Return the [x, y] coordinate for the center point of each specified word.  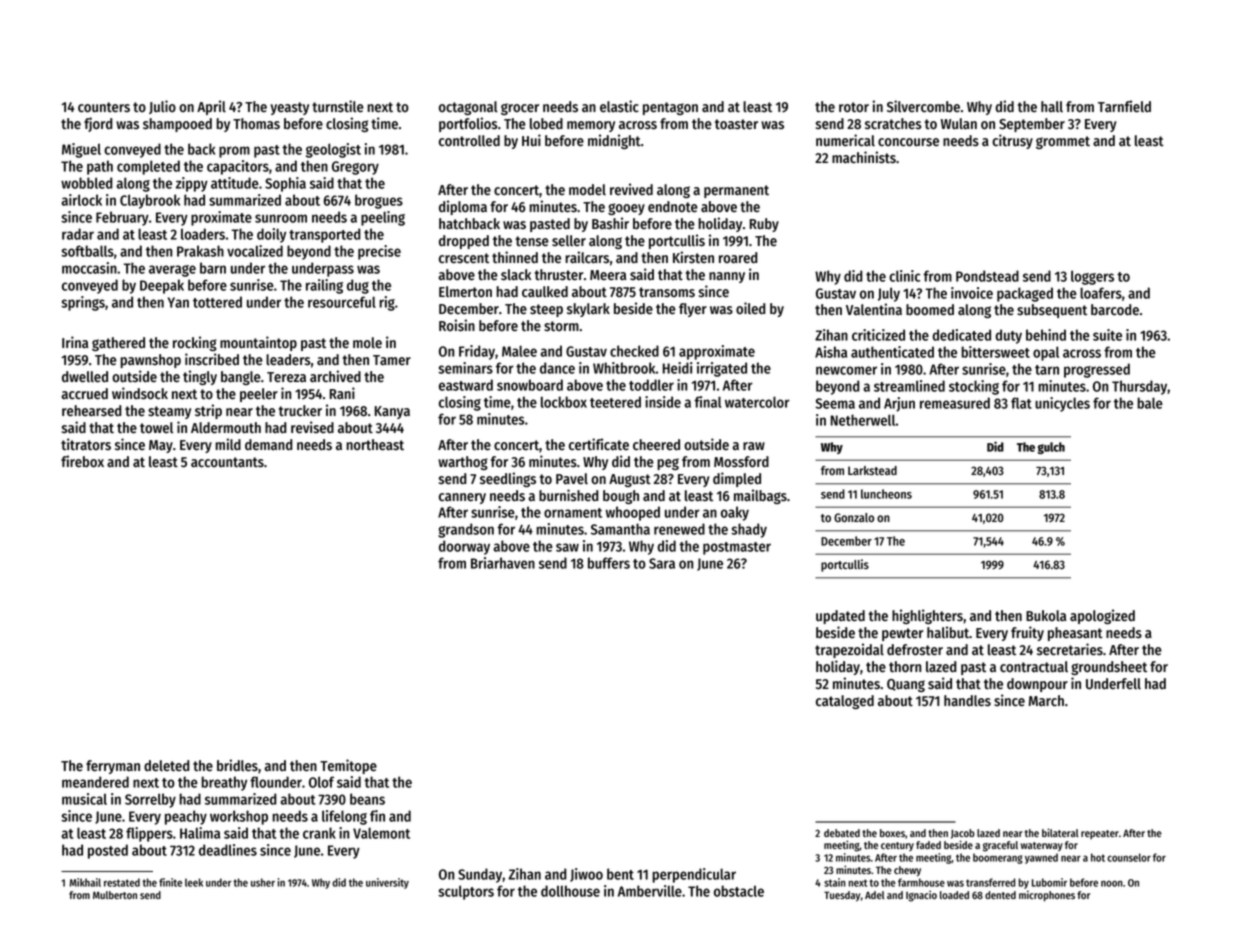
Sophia [285, 184]
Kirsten [693, 257]
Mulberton [115, 895]
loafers [1101, 293]
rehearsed [91, 411]
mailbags [760, 496]
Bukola [1046, 616]
